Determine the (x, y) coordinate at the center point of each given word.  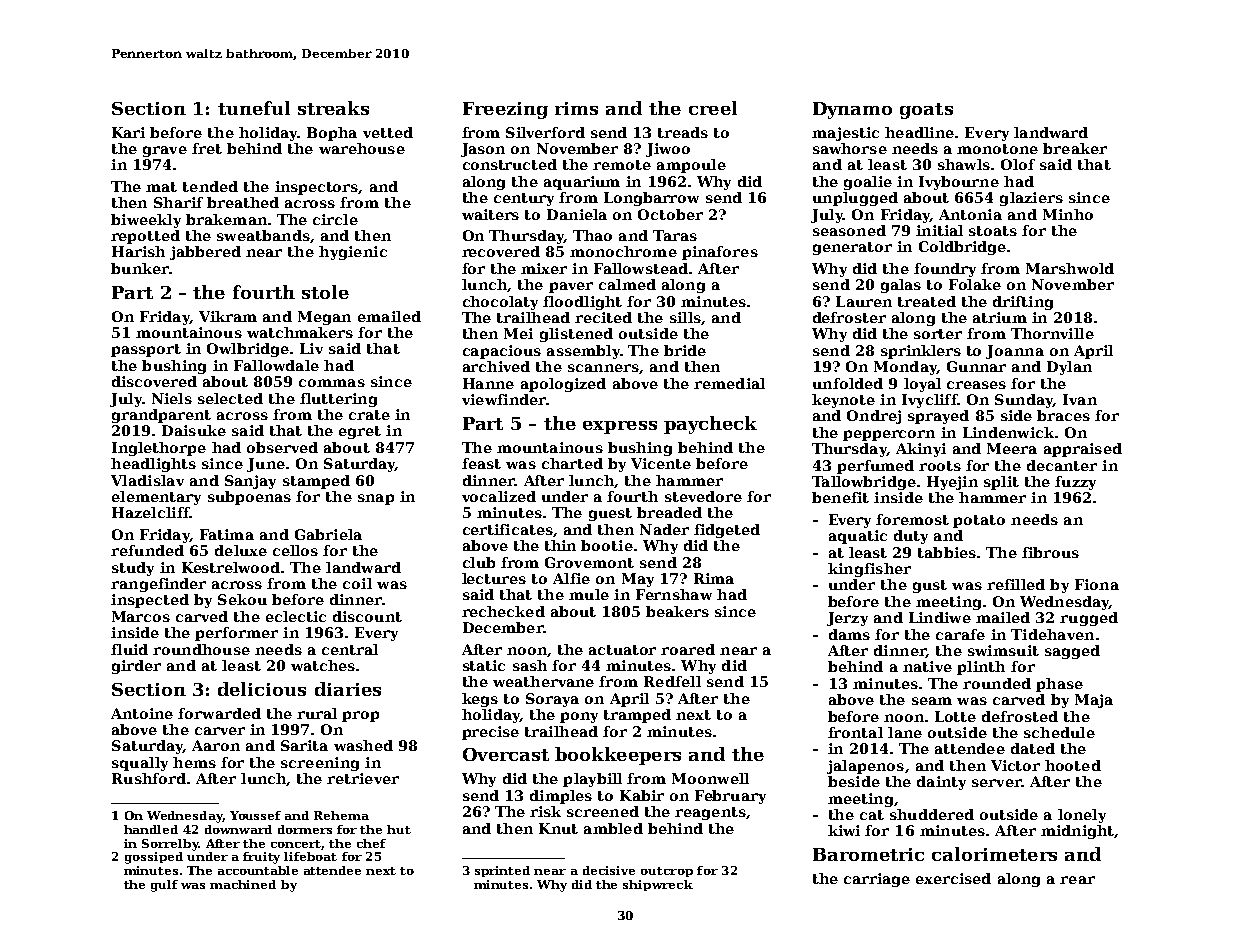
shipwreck (658, 885)
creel (713, 108)
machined (243, 884)
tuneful (254, 108)
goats (926, 111)
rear (1077, 880)
